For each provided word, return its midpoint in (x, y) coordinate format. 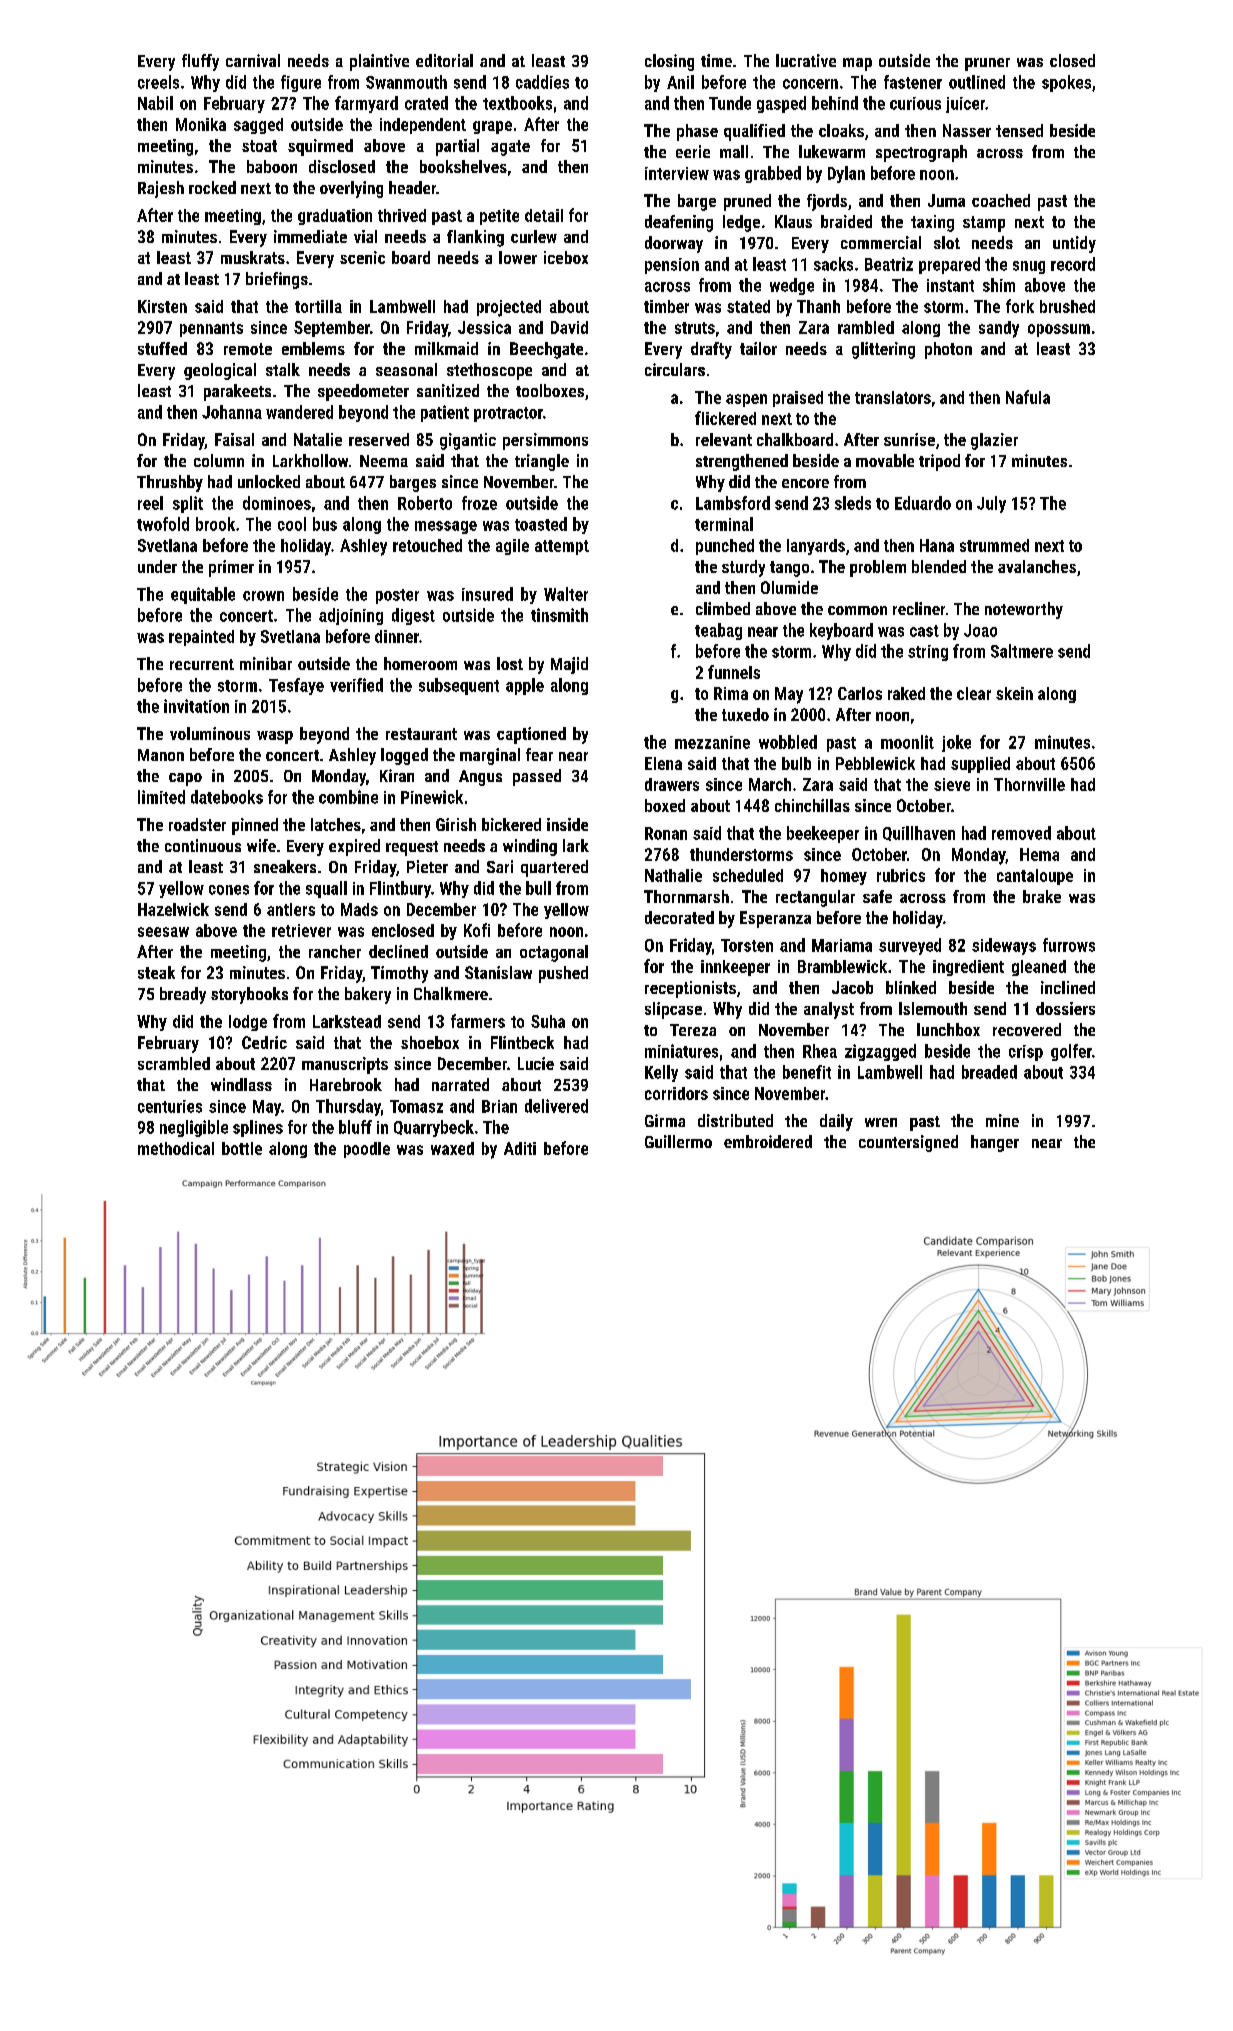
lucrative (806, 60)
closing (669, 62)
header (412, 187)
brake (1042, 896)
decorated (679, 917)
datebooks (227, 797)
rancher (335, 951)
